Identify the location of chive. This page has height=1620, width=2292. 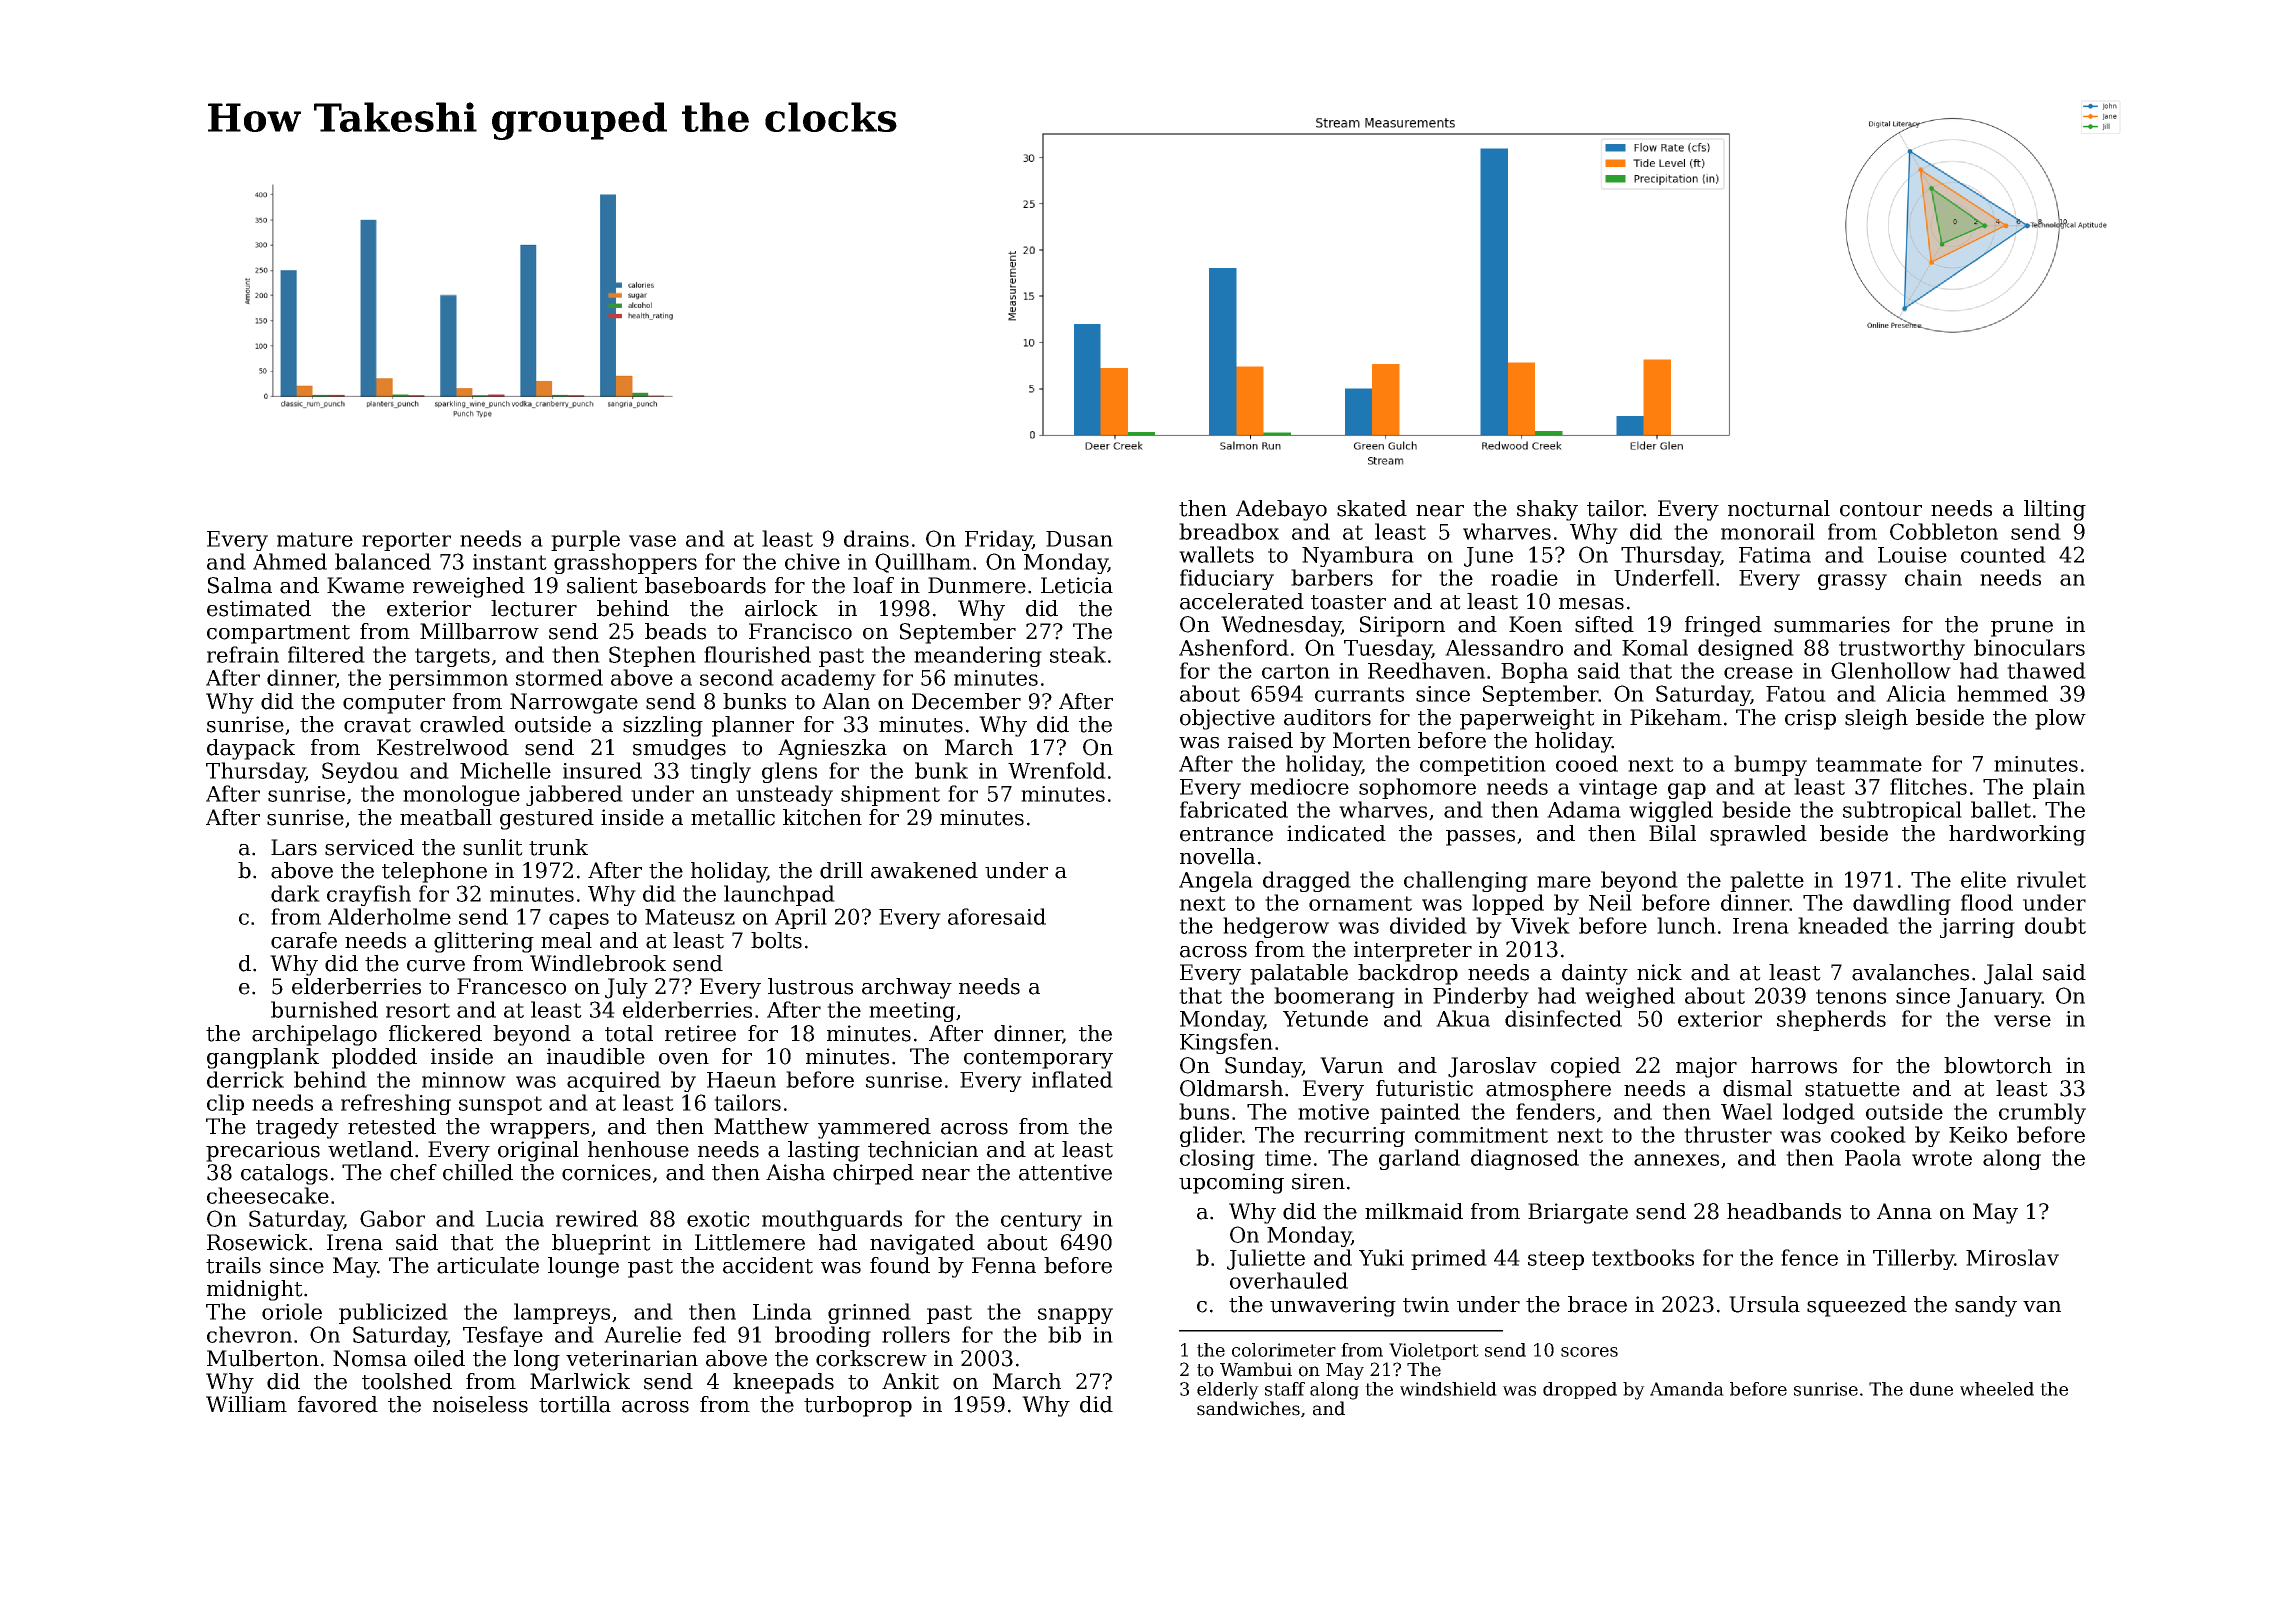
(812, 561).
